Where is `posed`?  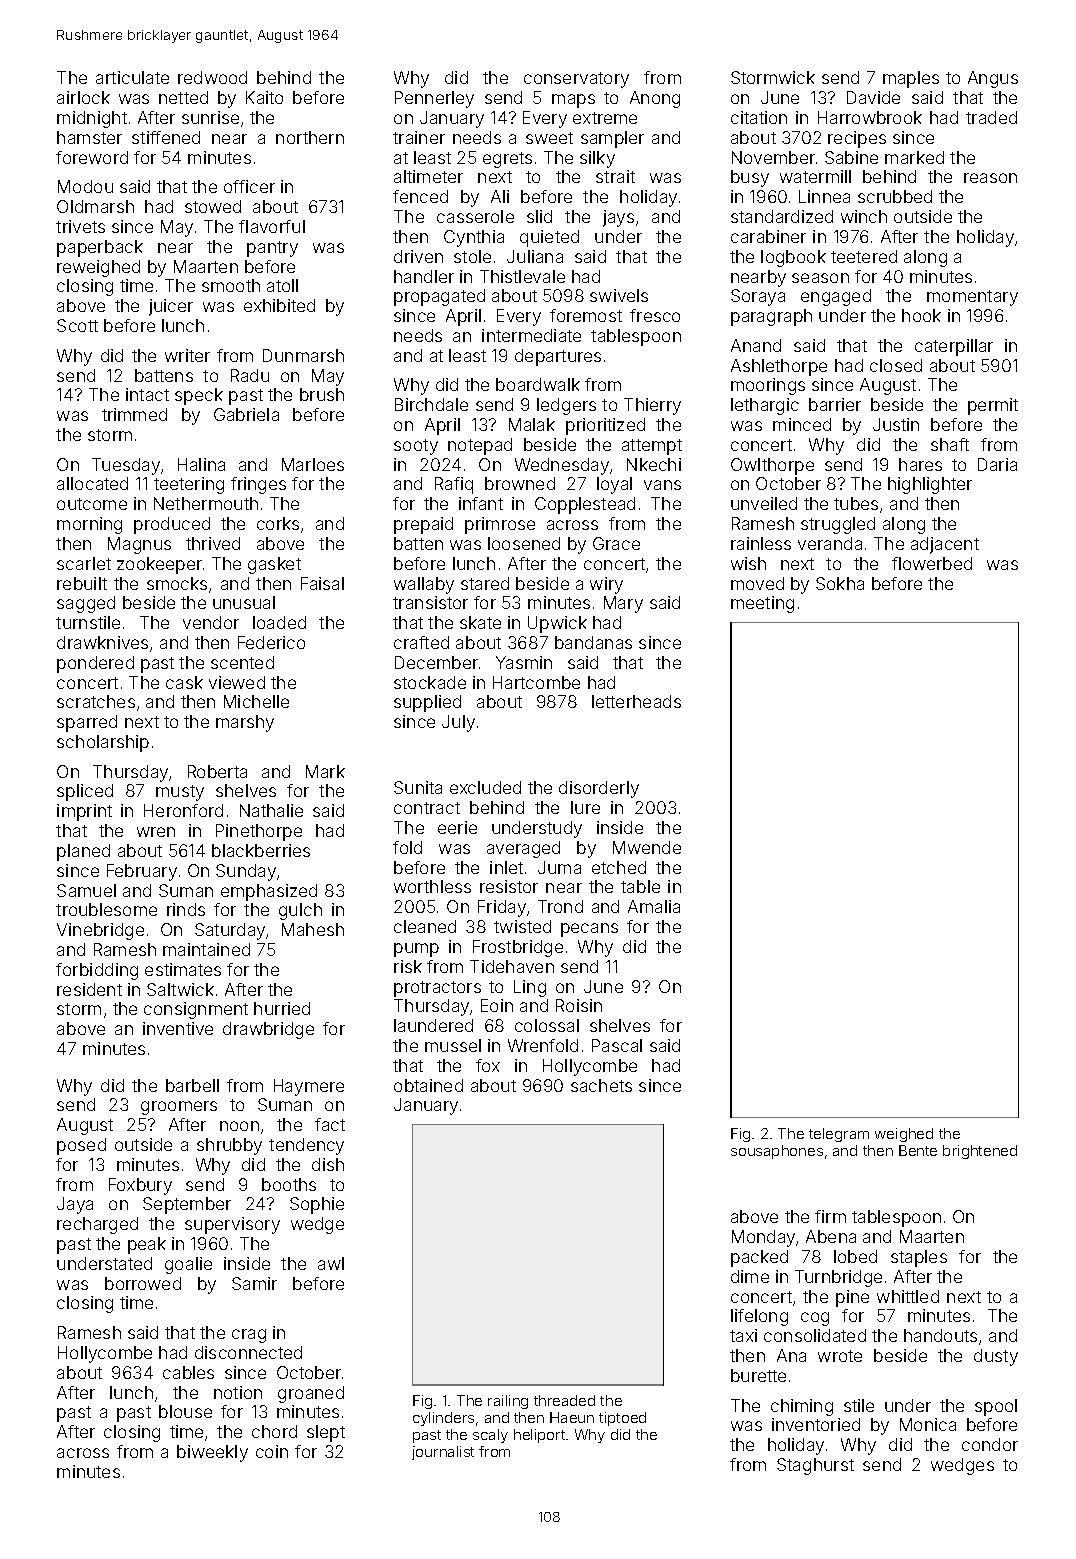
posed is located at coordinates (81, 1146).
